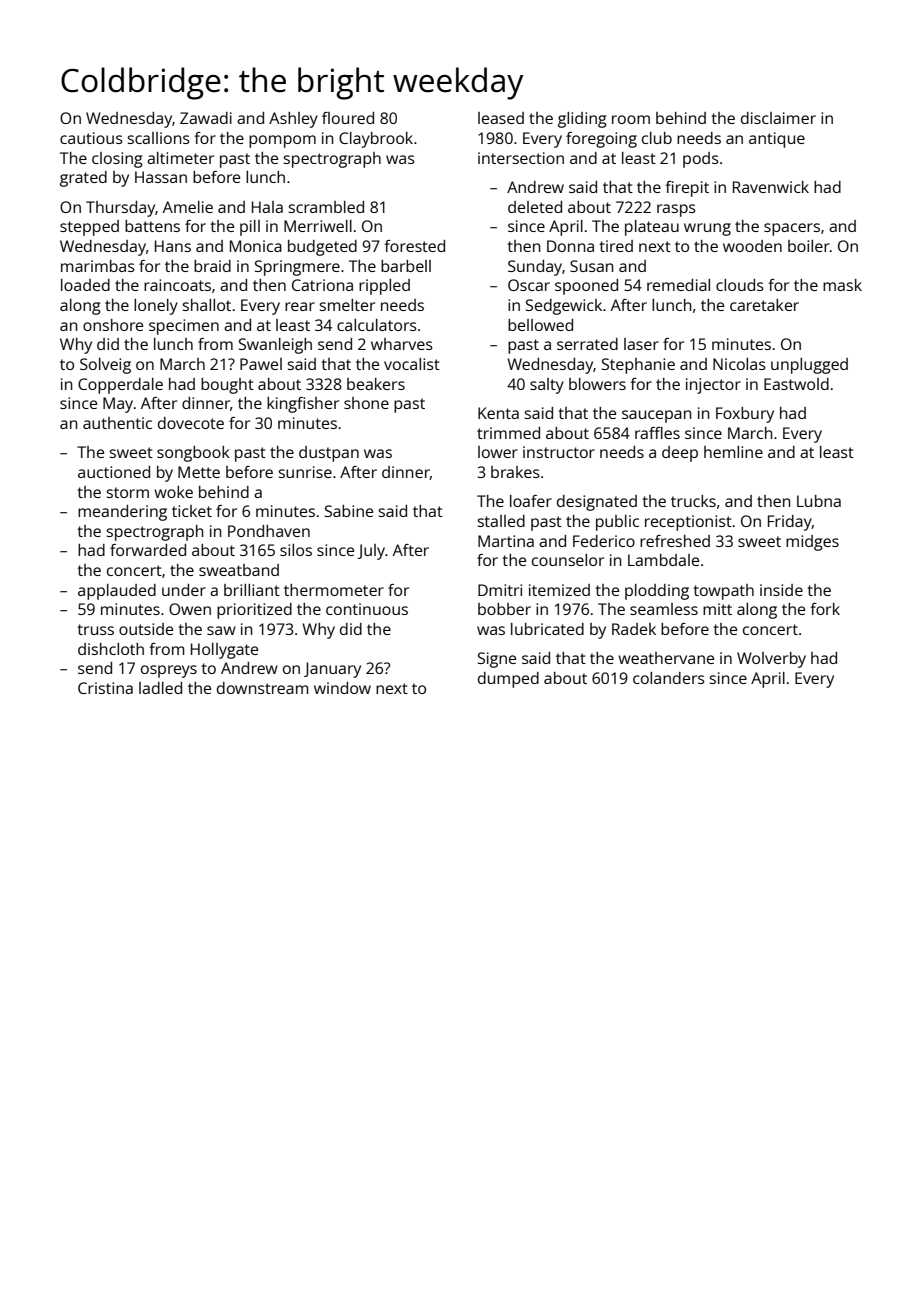  Describe the element at coordinates (680, 454) in the image. I see `deep` at that location.
